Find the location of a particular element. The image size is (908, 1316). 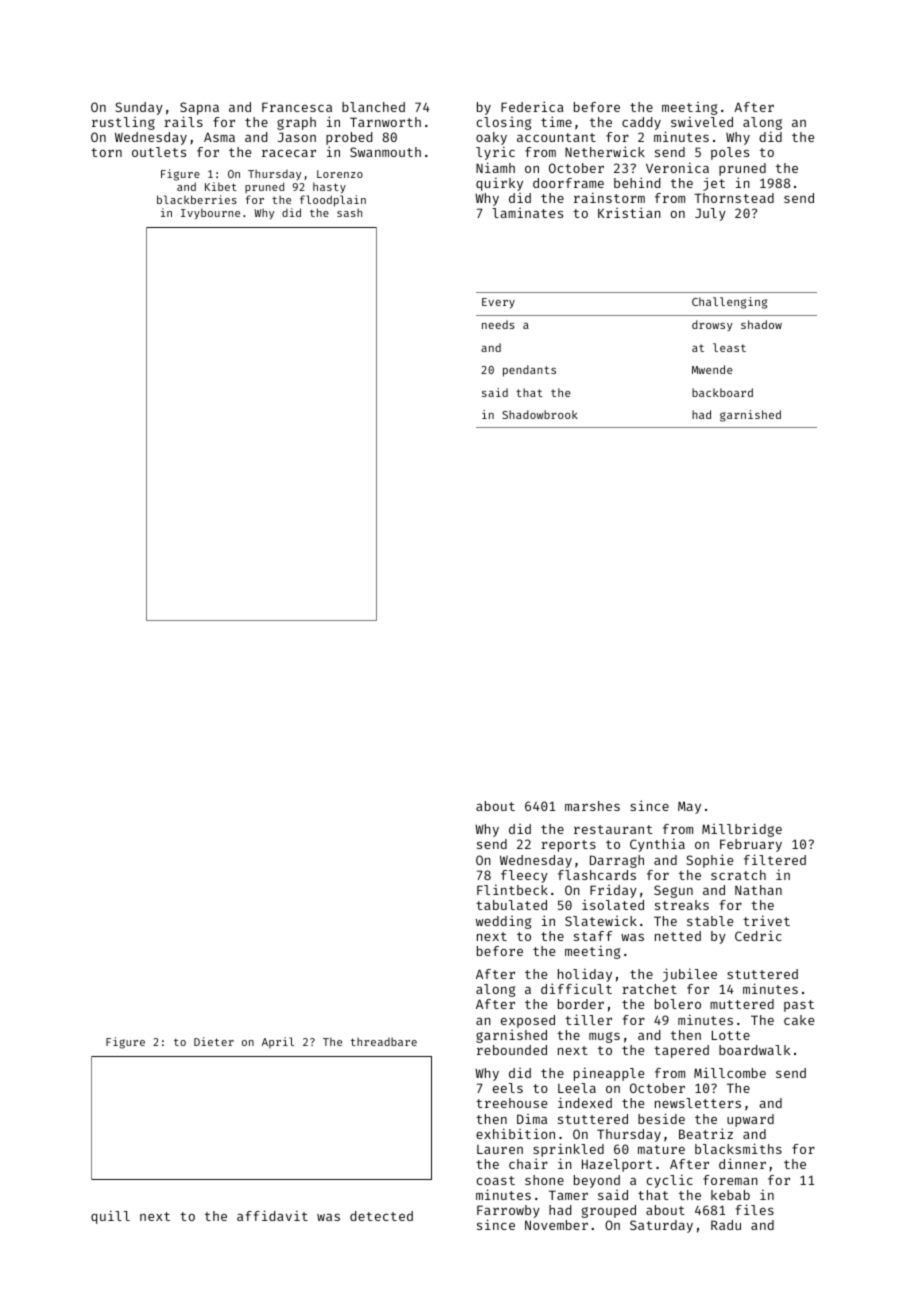

upward is located at coordinates (750, 1120).
